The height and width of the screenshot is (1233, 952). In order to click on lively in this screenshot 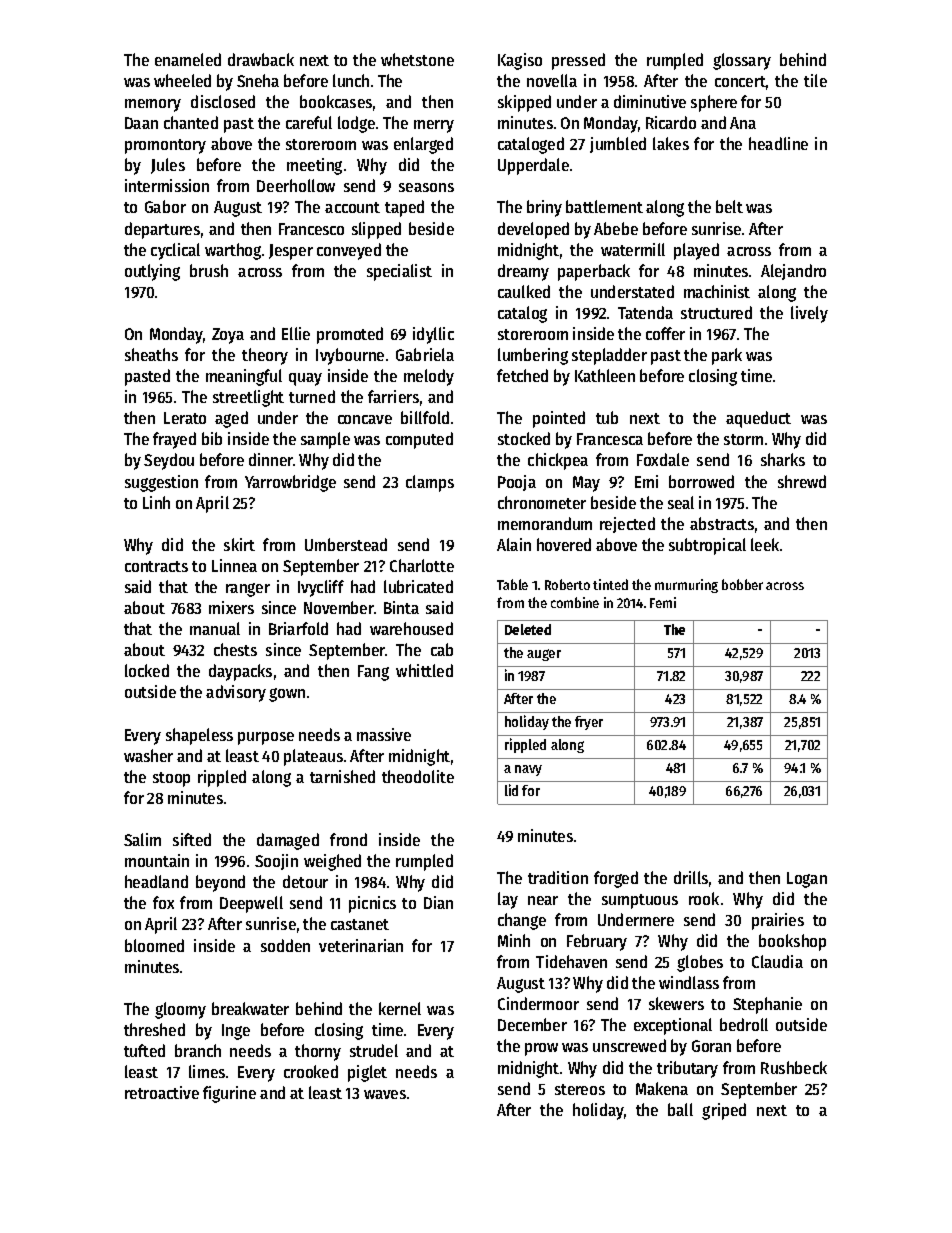, I will do `click(809, 314)`.
